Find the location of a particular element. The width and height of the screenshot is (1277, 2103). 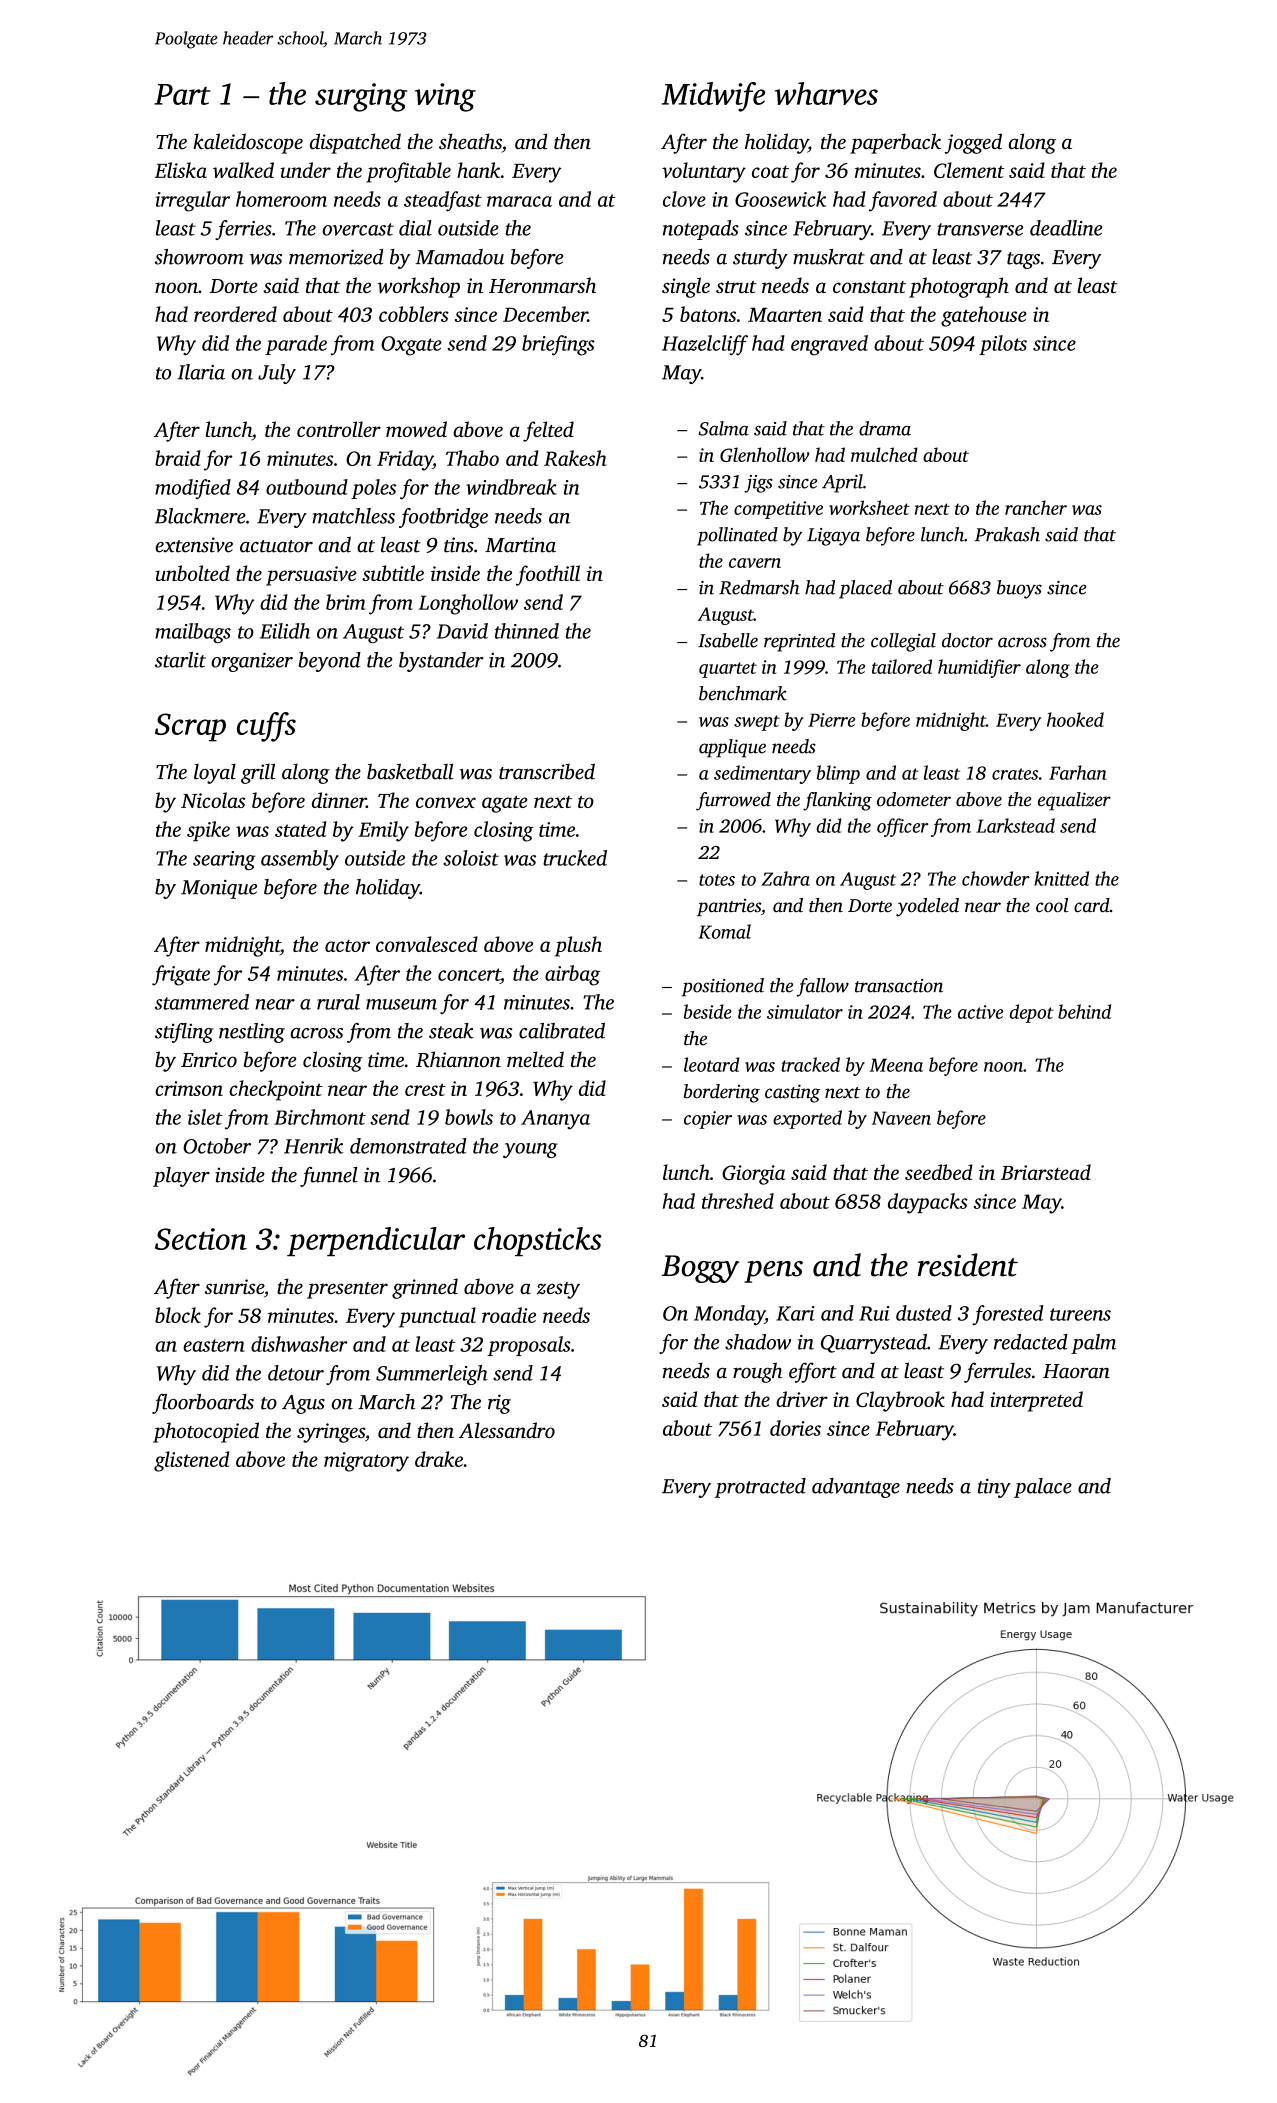

tins is located at coordinates (459, 545).
